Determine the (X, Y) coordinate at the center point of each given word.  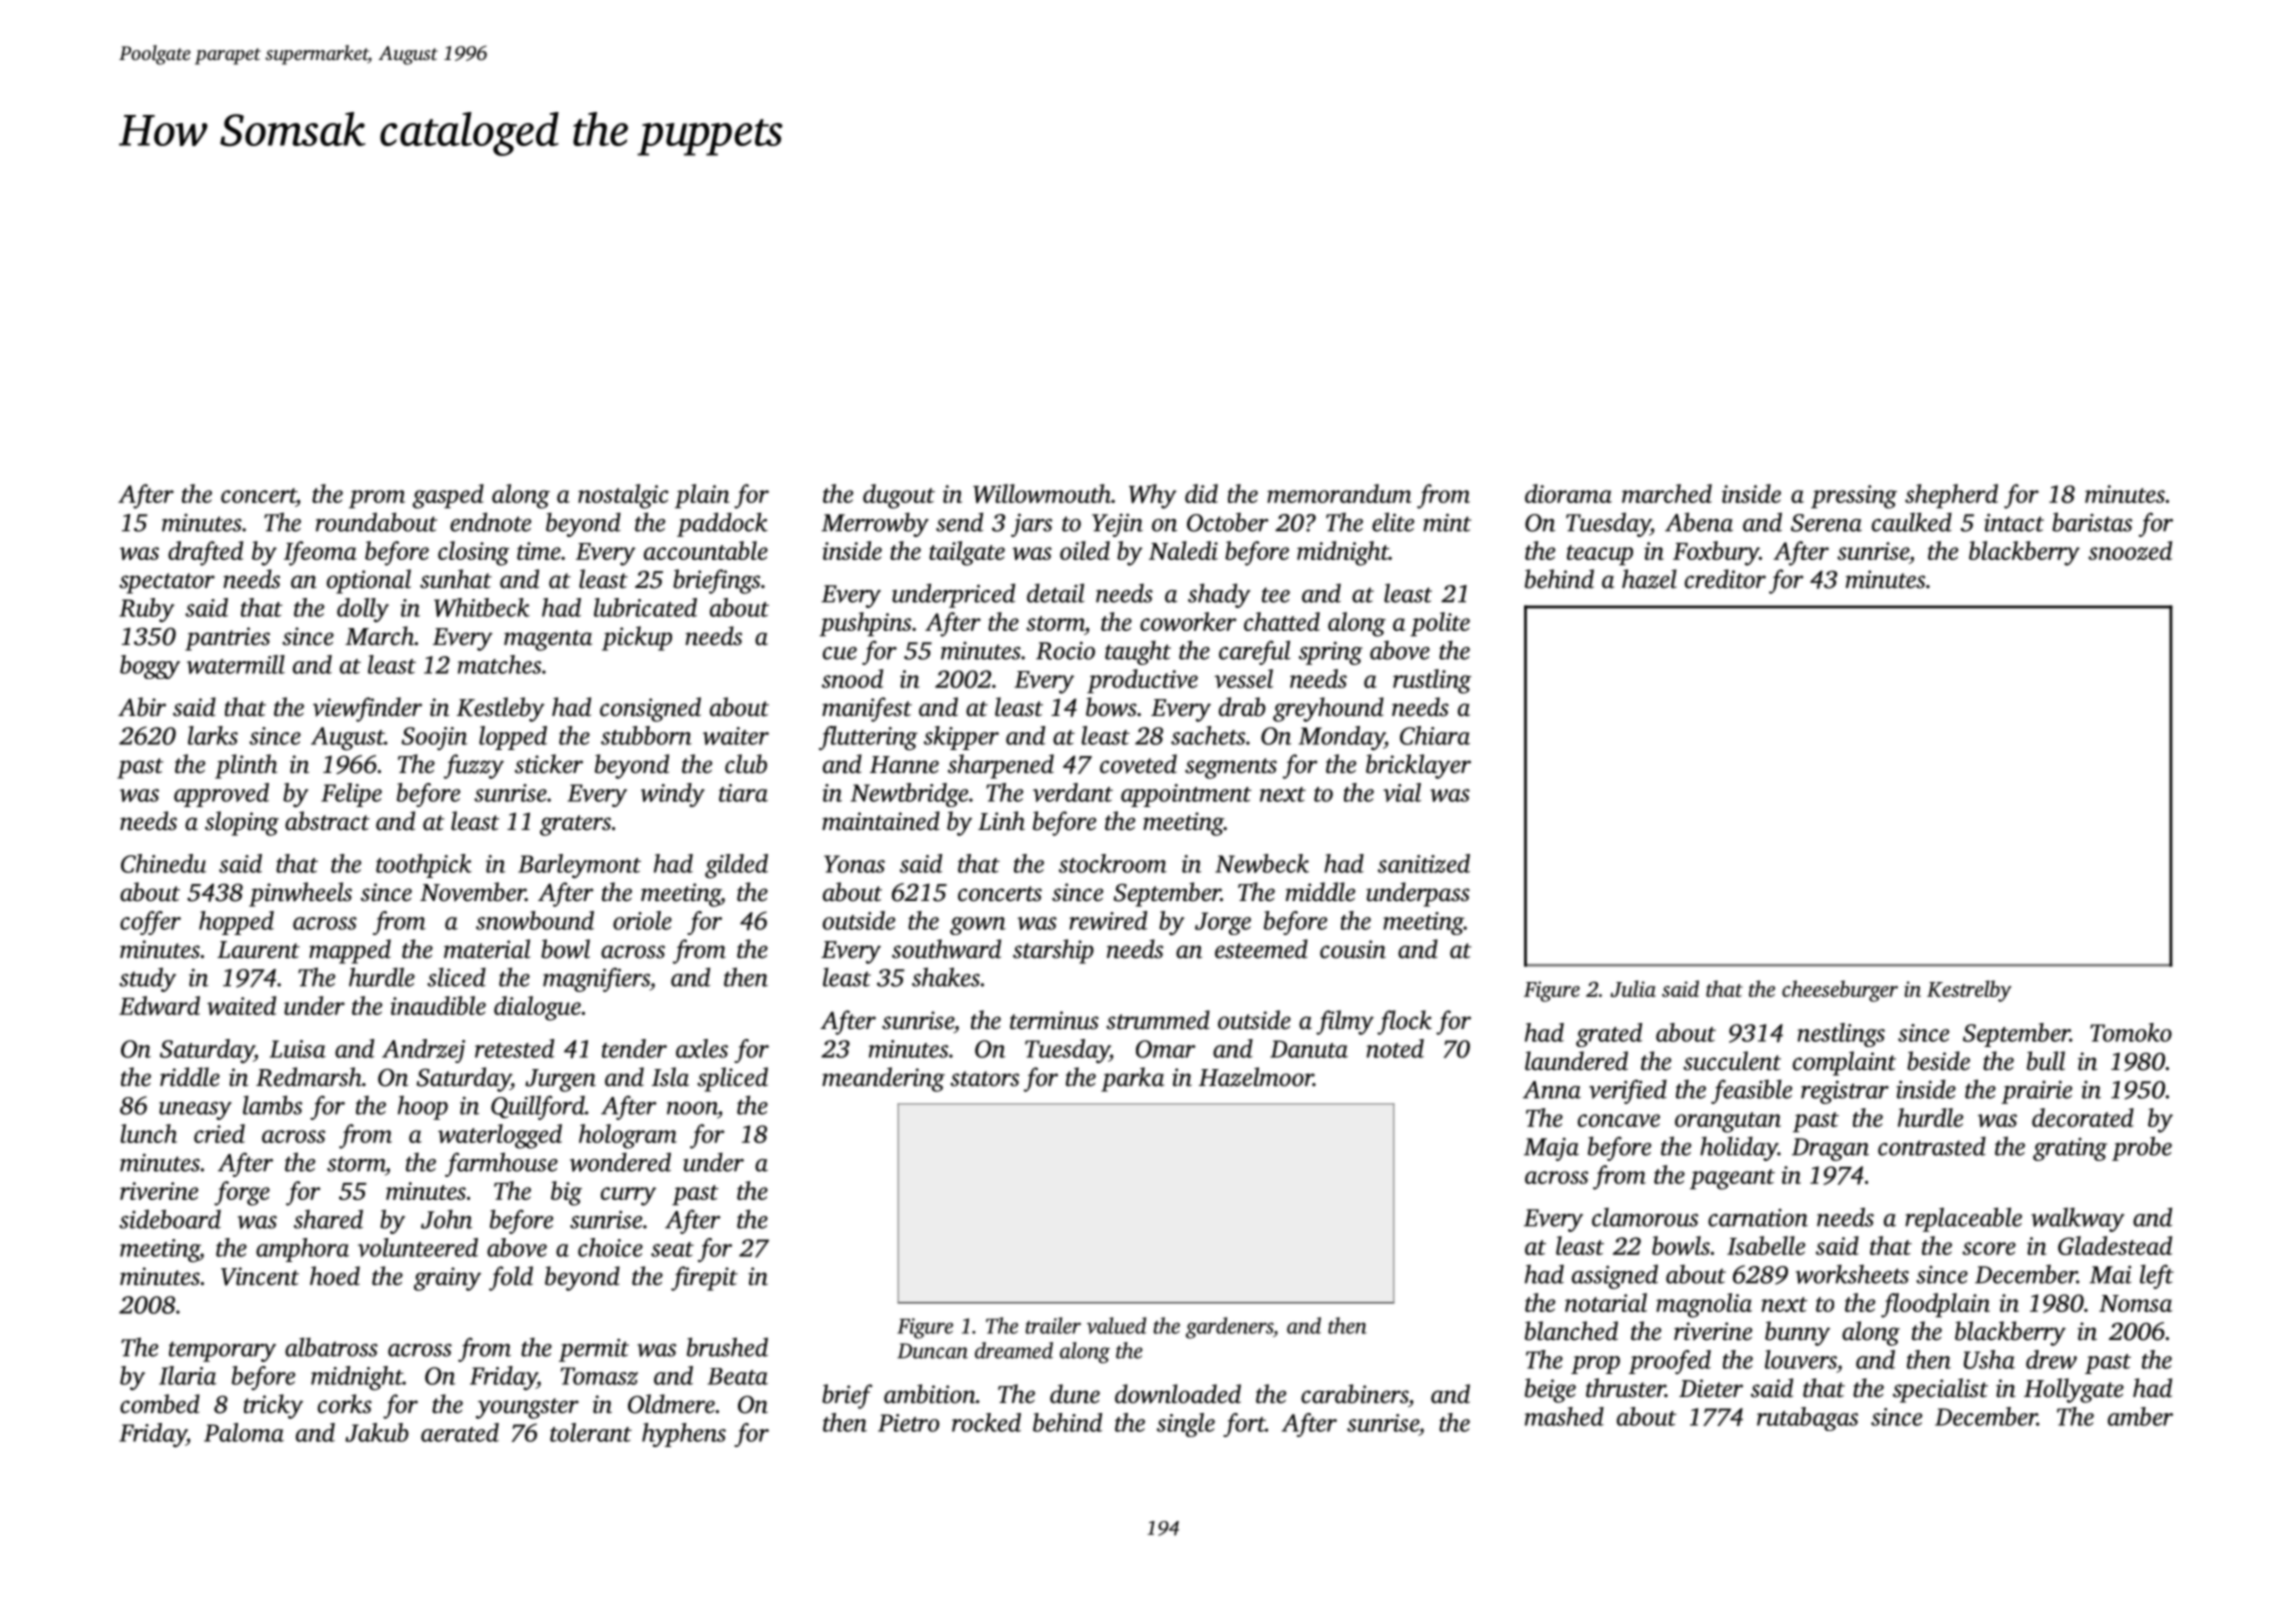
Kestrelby (1969, 991)
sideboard (170, 1219)
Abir (142, 707)
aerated (460, 1432)
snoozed (2130, 550)
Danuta (1309, 1049)
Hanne (904, 765)
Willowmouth (1042, 493)
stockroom (1113, 863)
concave (1619, 1120)
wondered (620, 1162)
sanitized (1424, 863)
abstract (327, 821)
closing (473, 553)
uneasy (195, 1111)
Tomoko (2131, 1032)
